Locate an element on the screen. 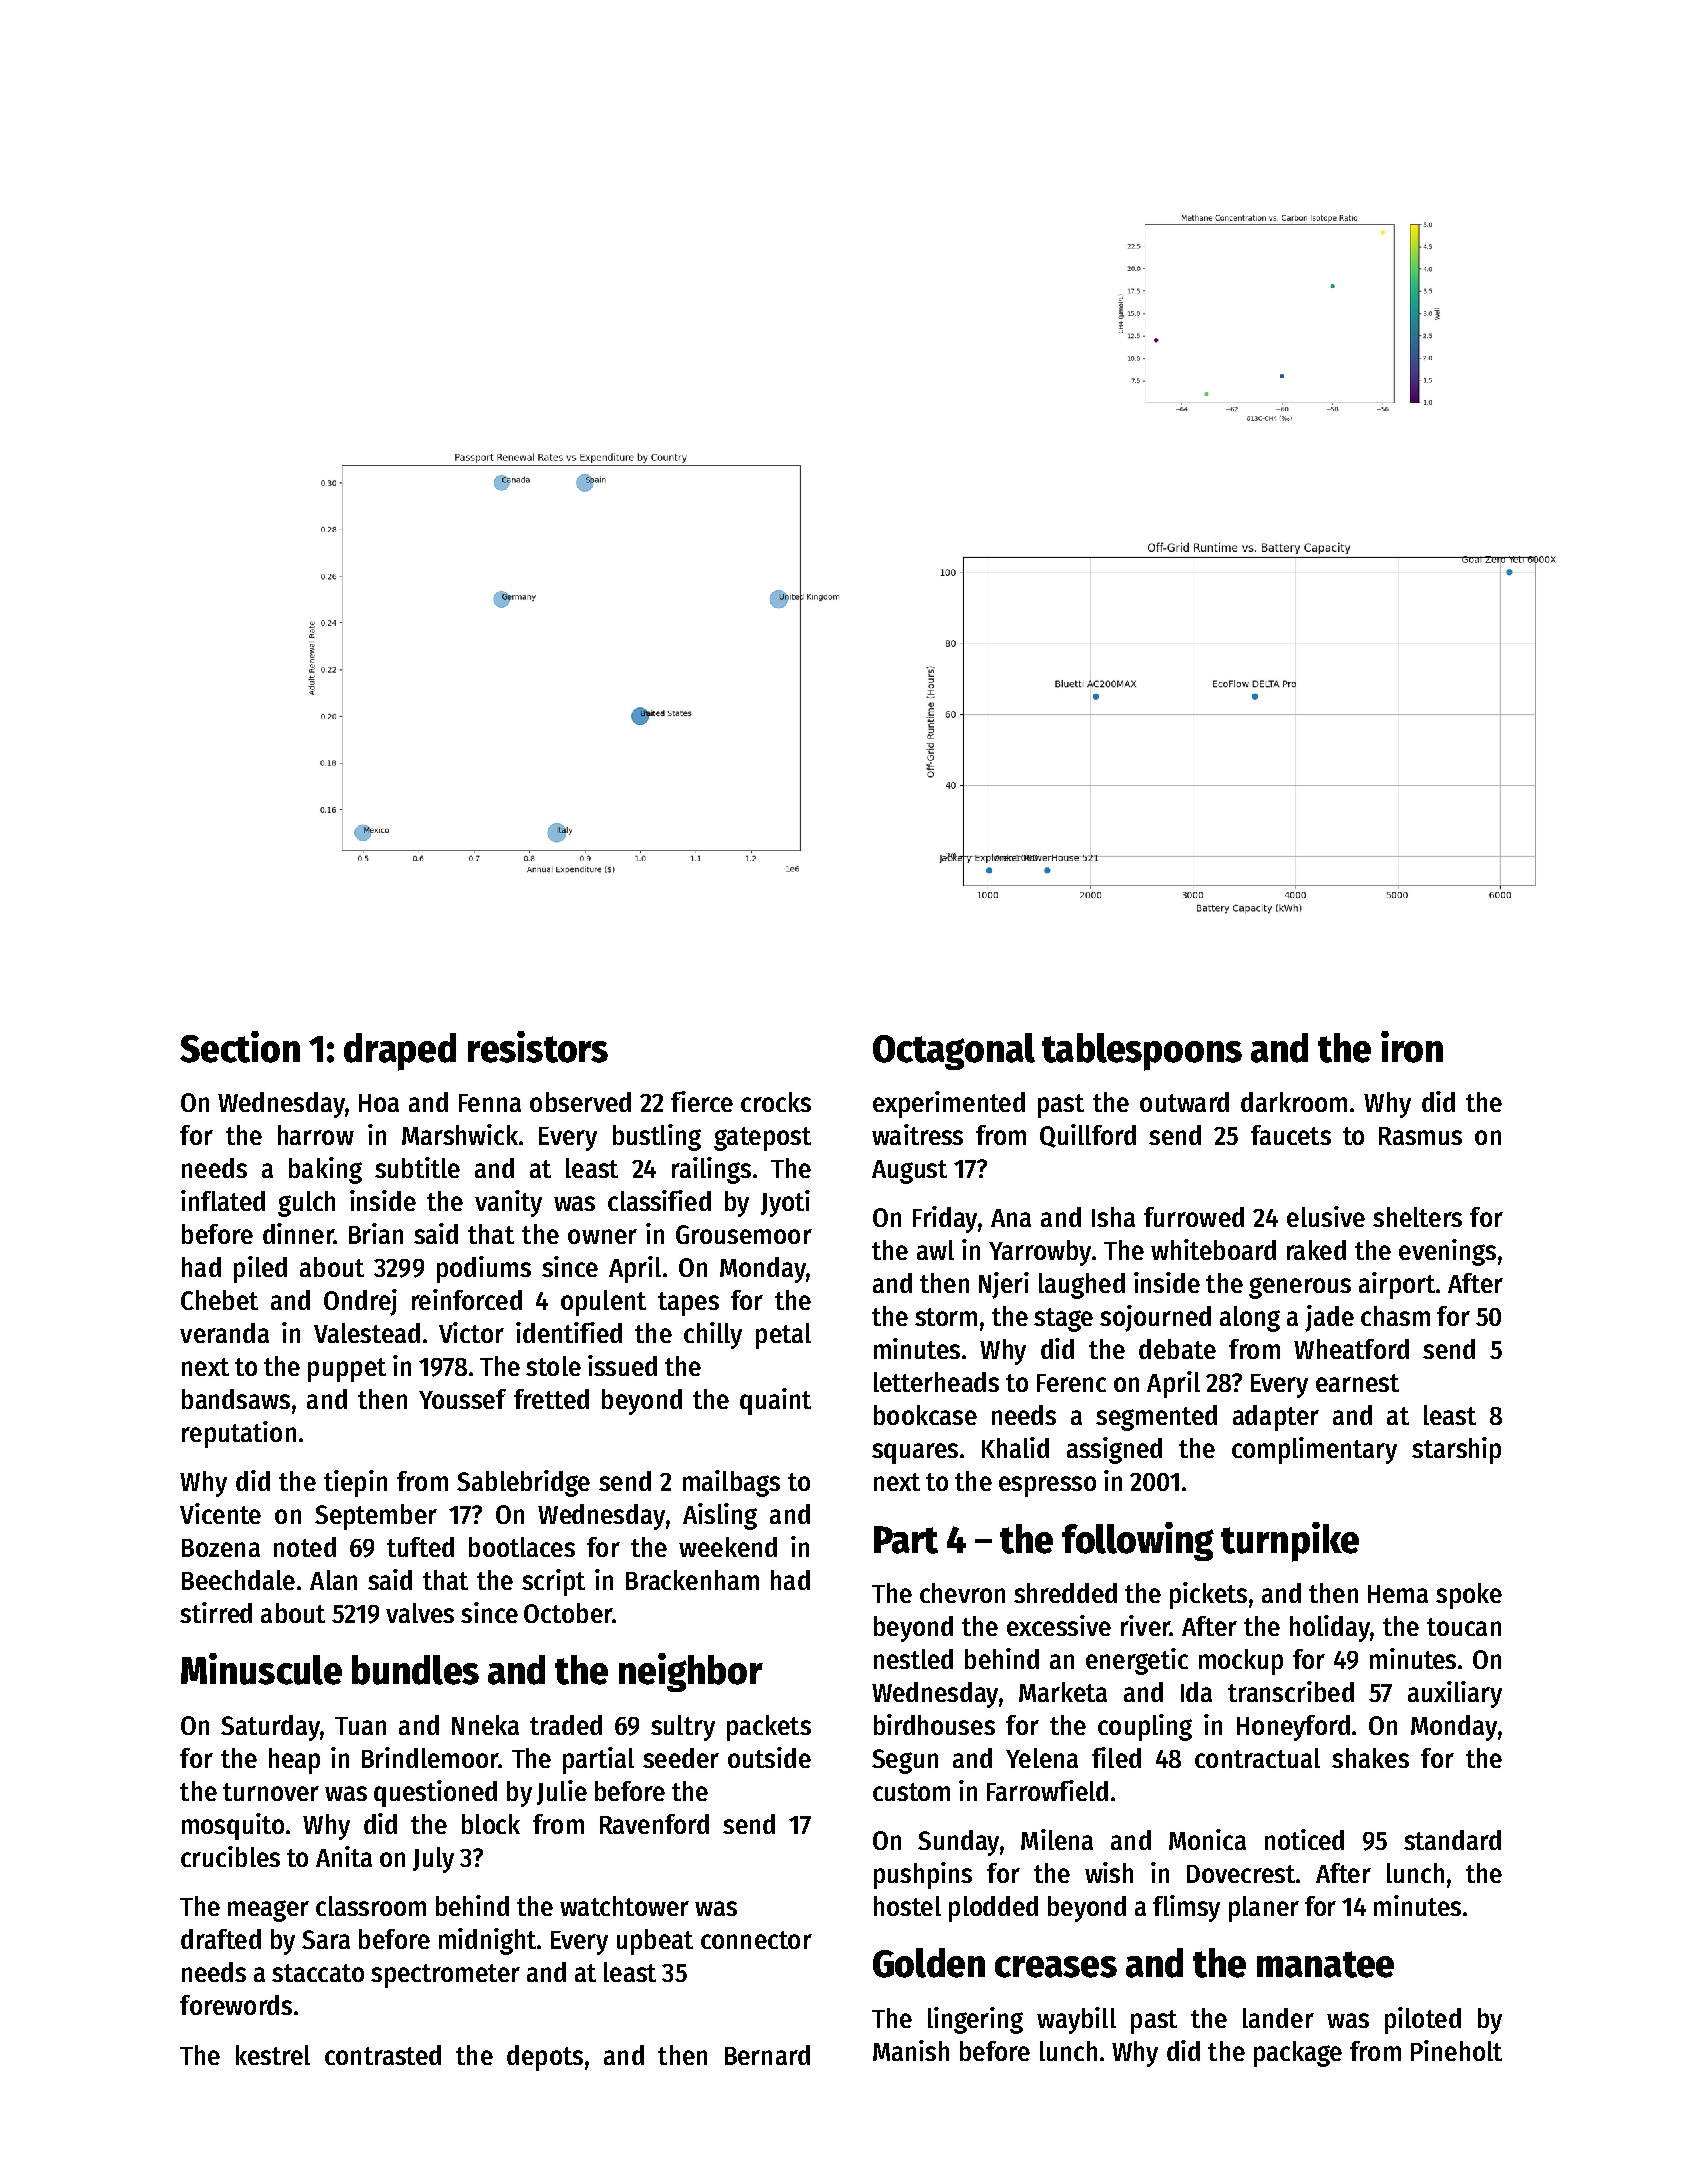 Image resolution: width=1683 pixels, height=2178 pixels. gulch is located at coordinates (306, 1204).
